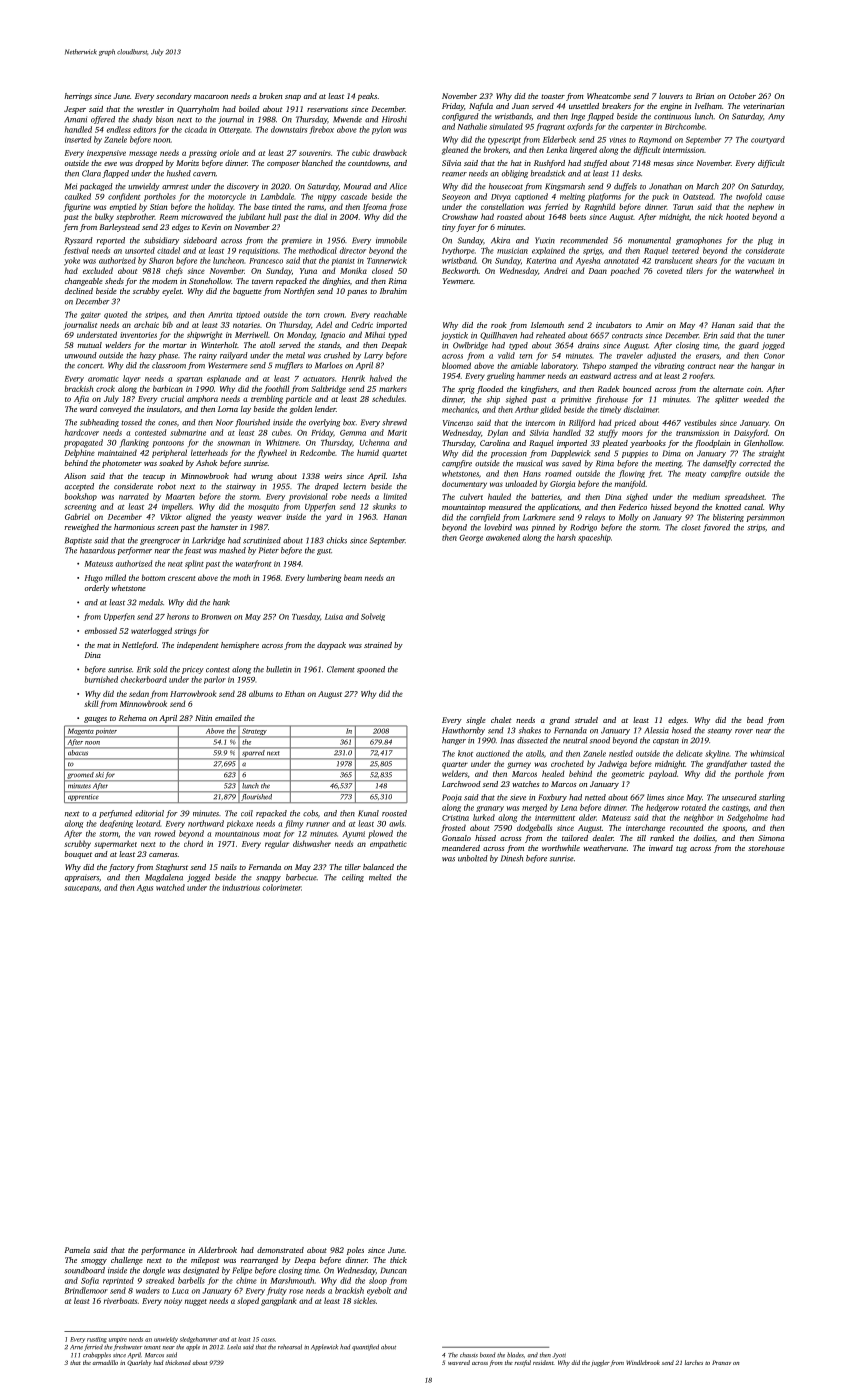  I want to click on secondary, so click(174, 97).
